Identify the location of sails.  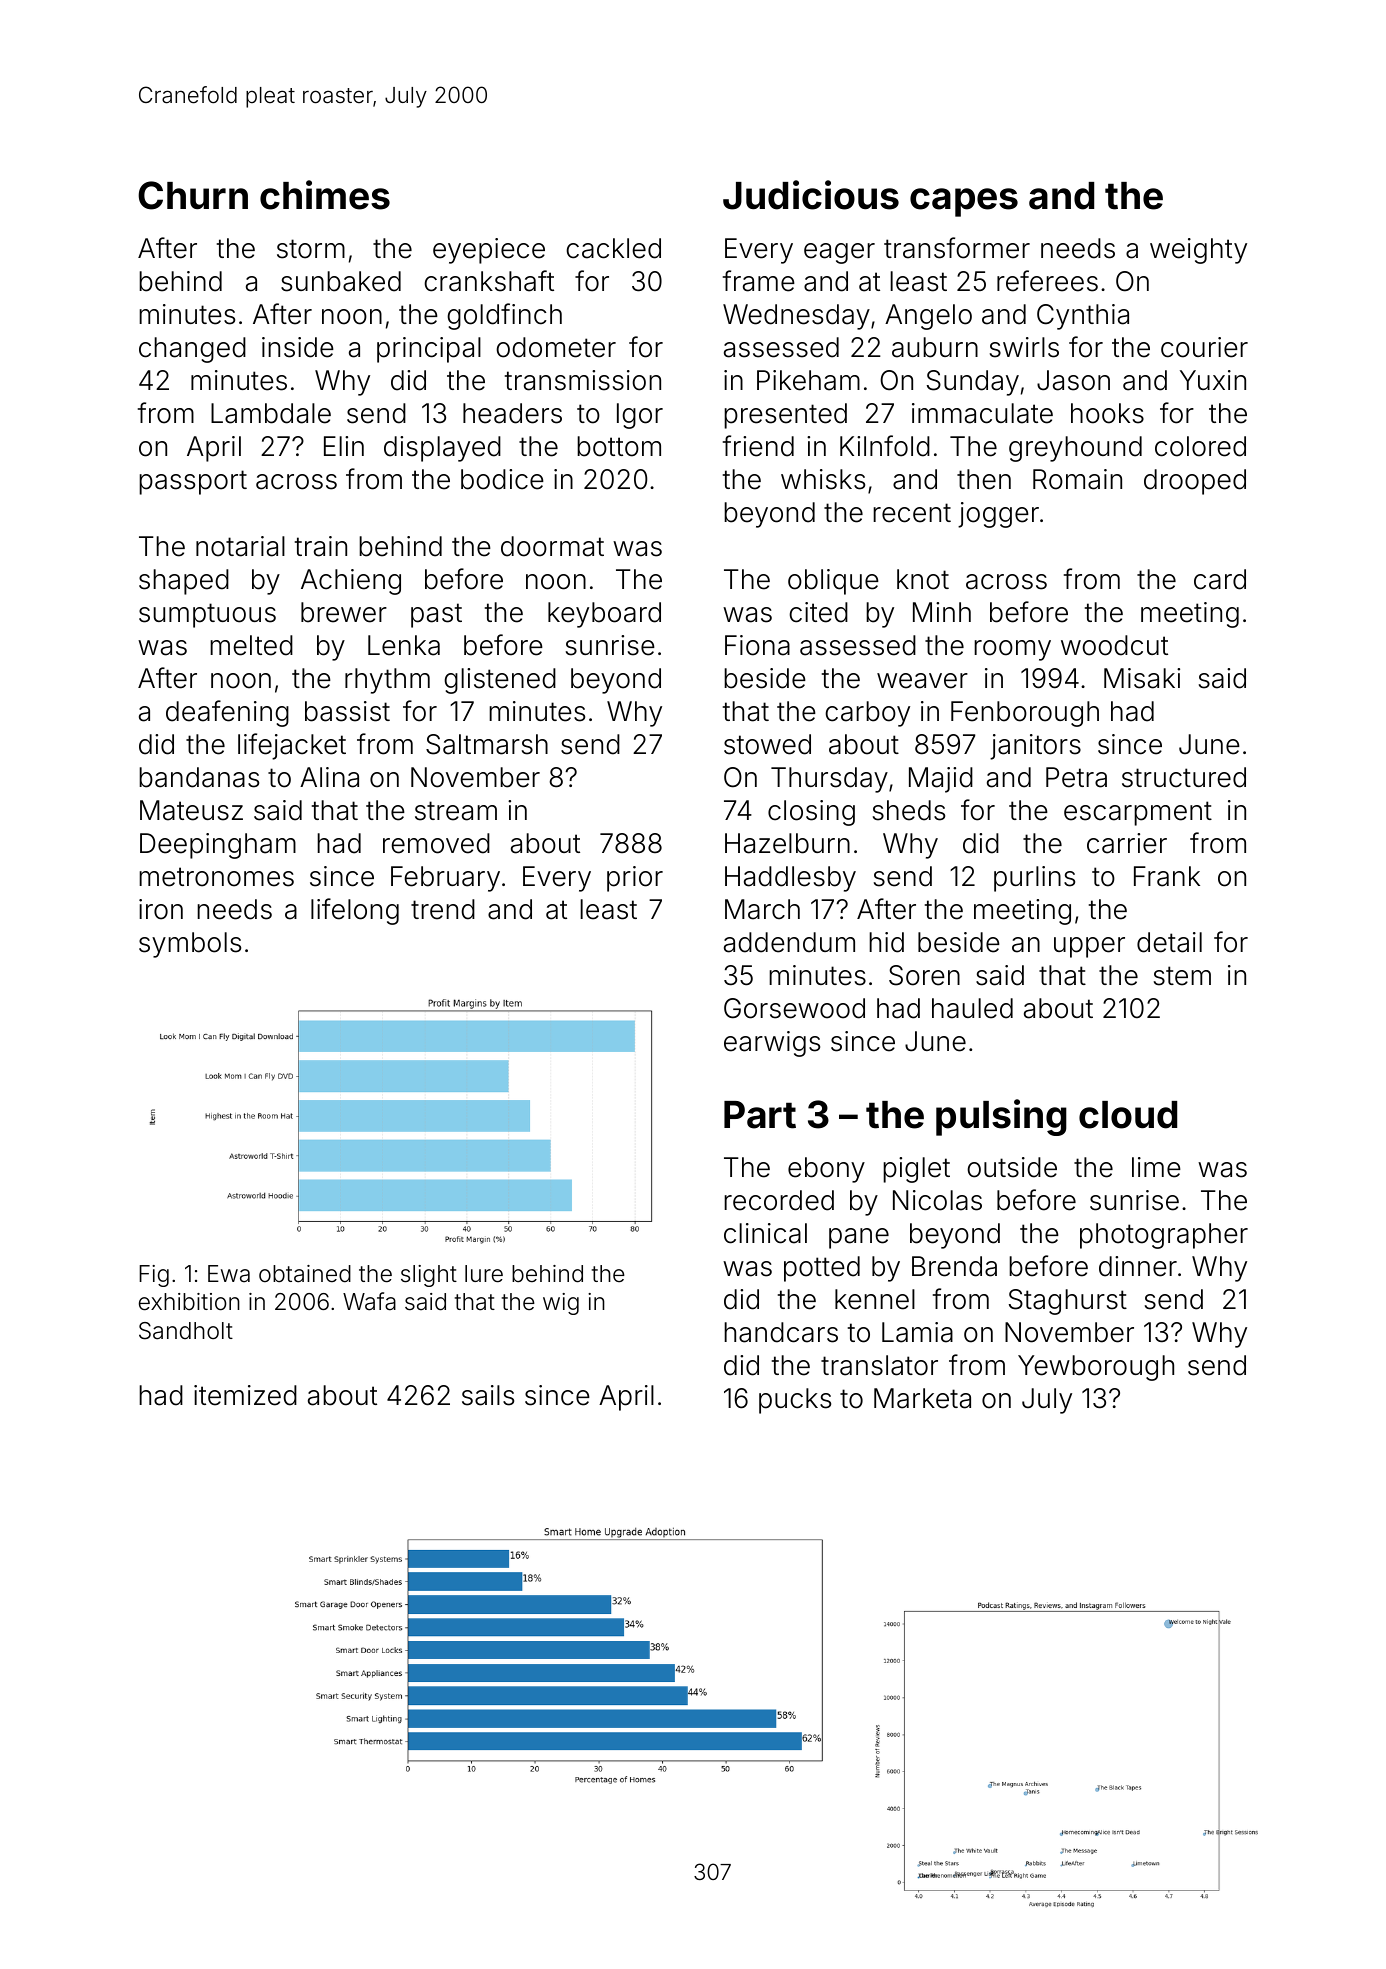
(488, 1395).
